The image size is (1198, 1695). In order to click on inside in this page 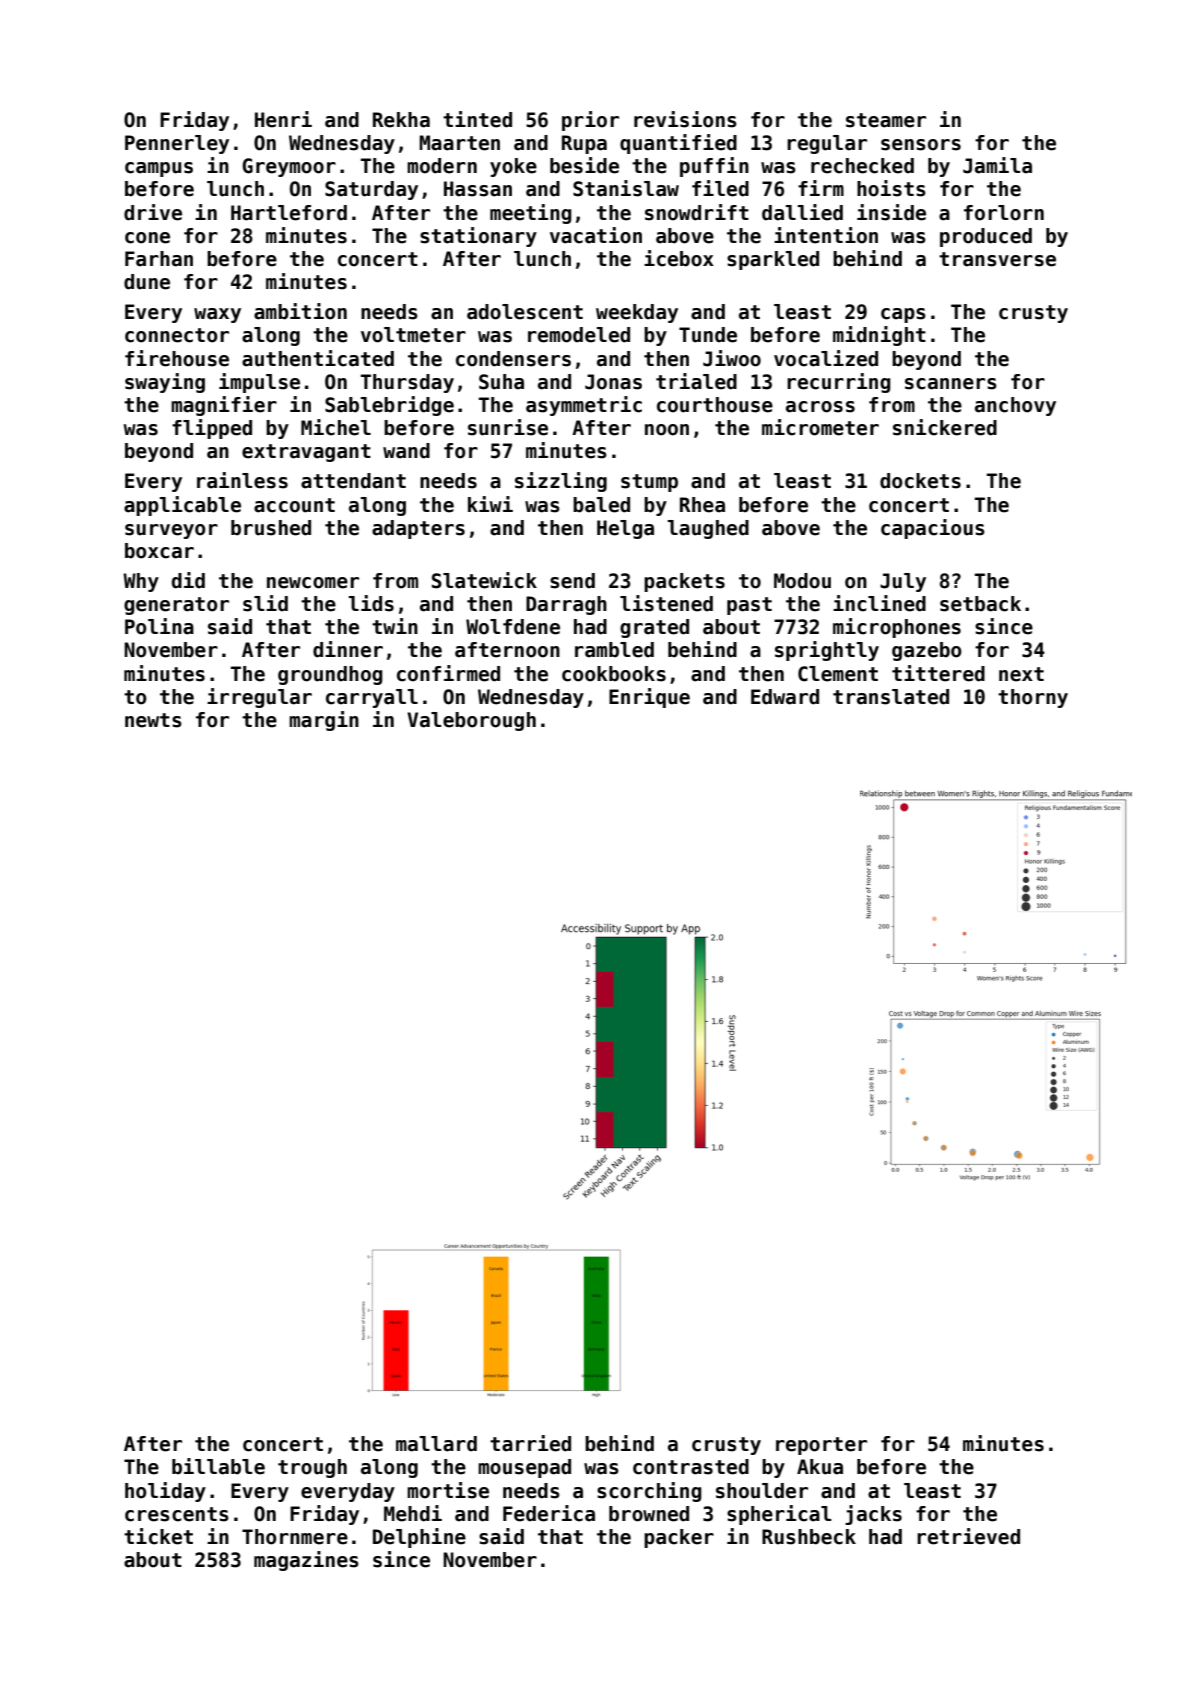, I will do `click(891, 212)`.
